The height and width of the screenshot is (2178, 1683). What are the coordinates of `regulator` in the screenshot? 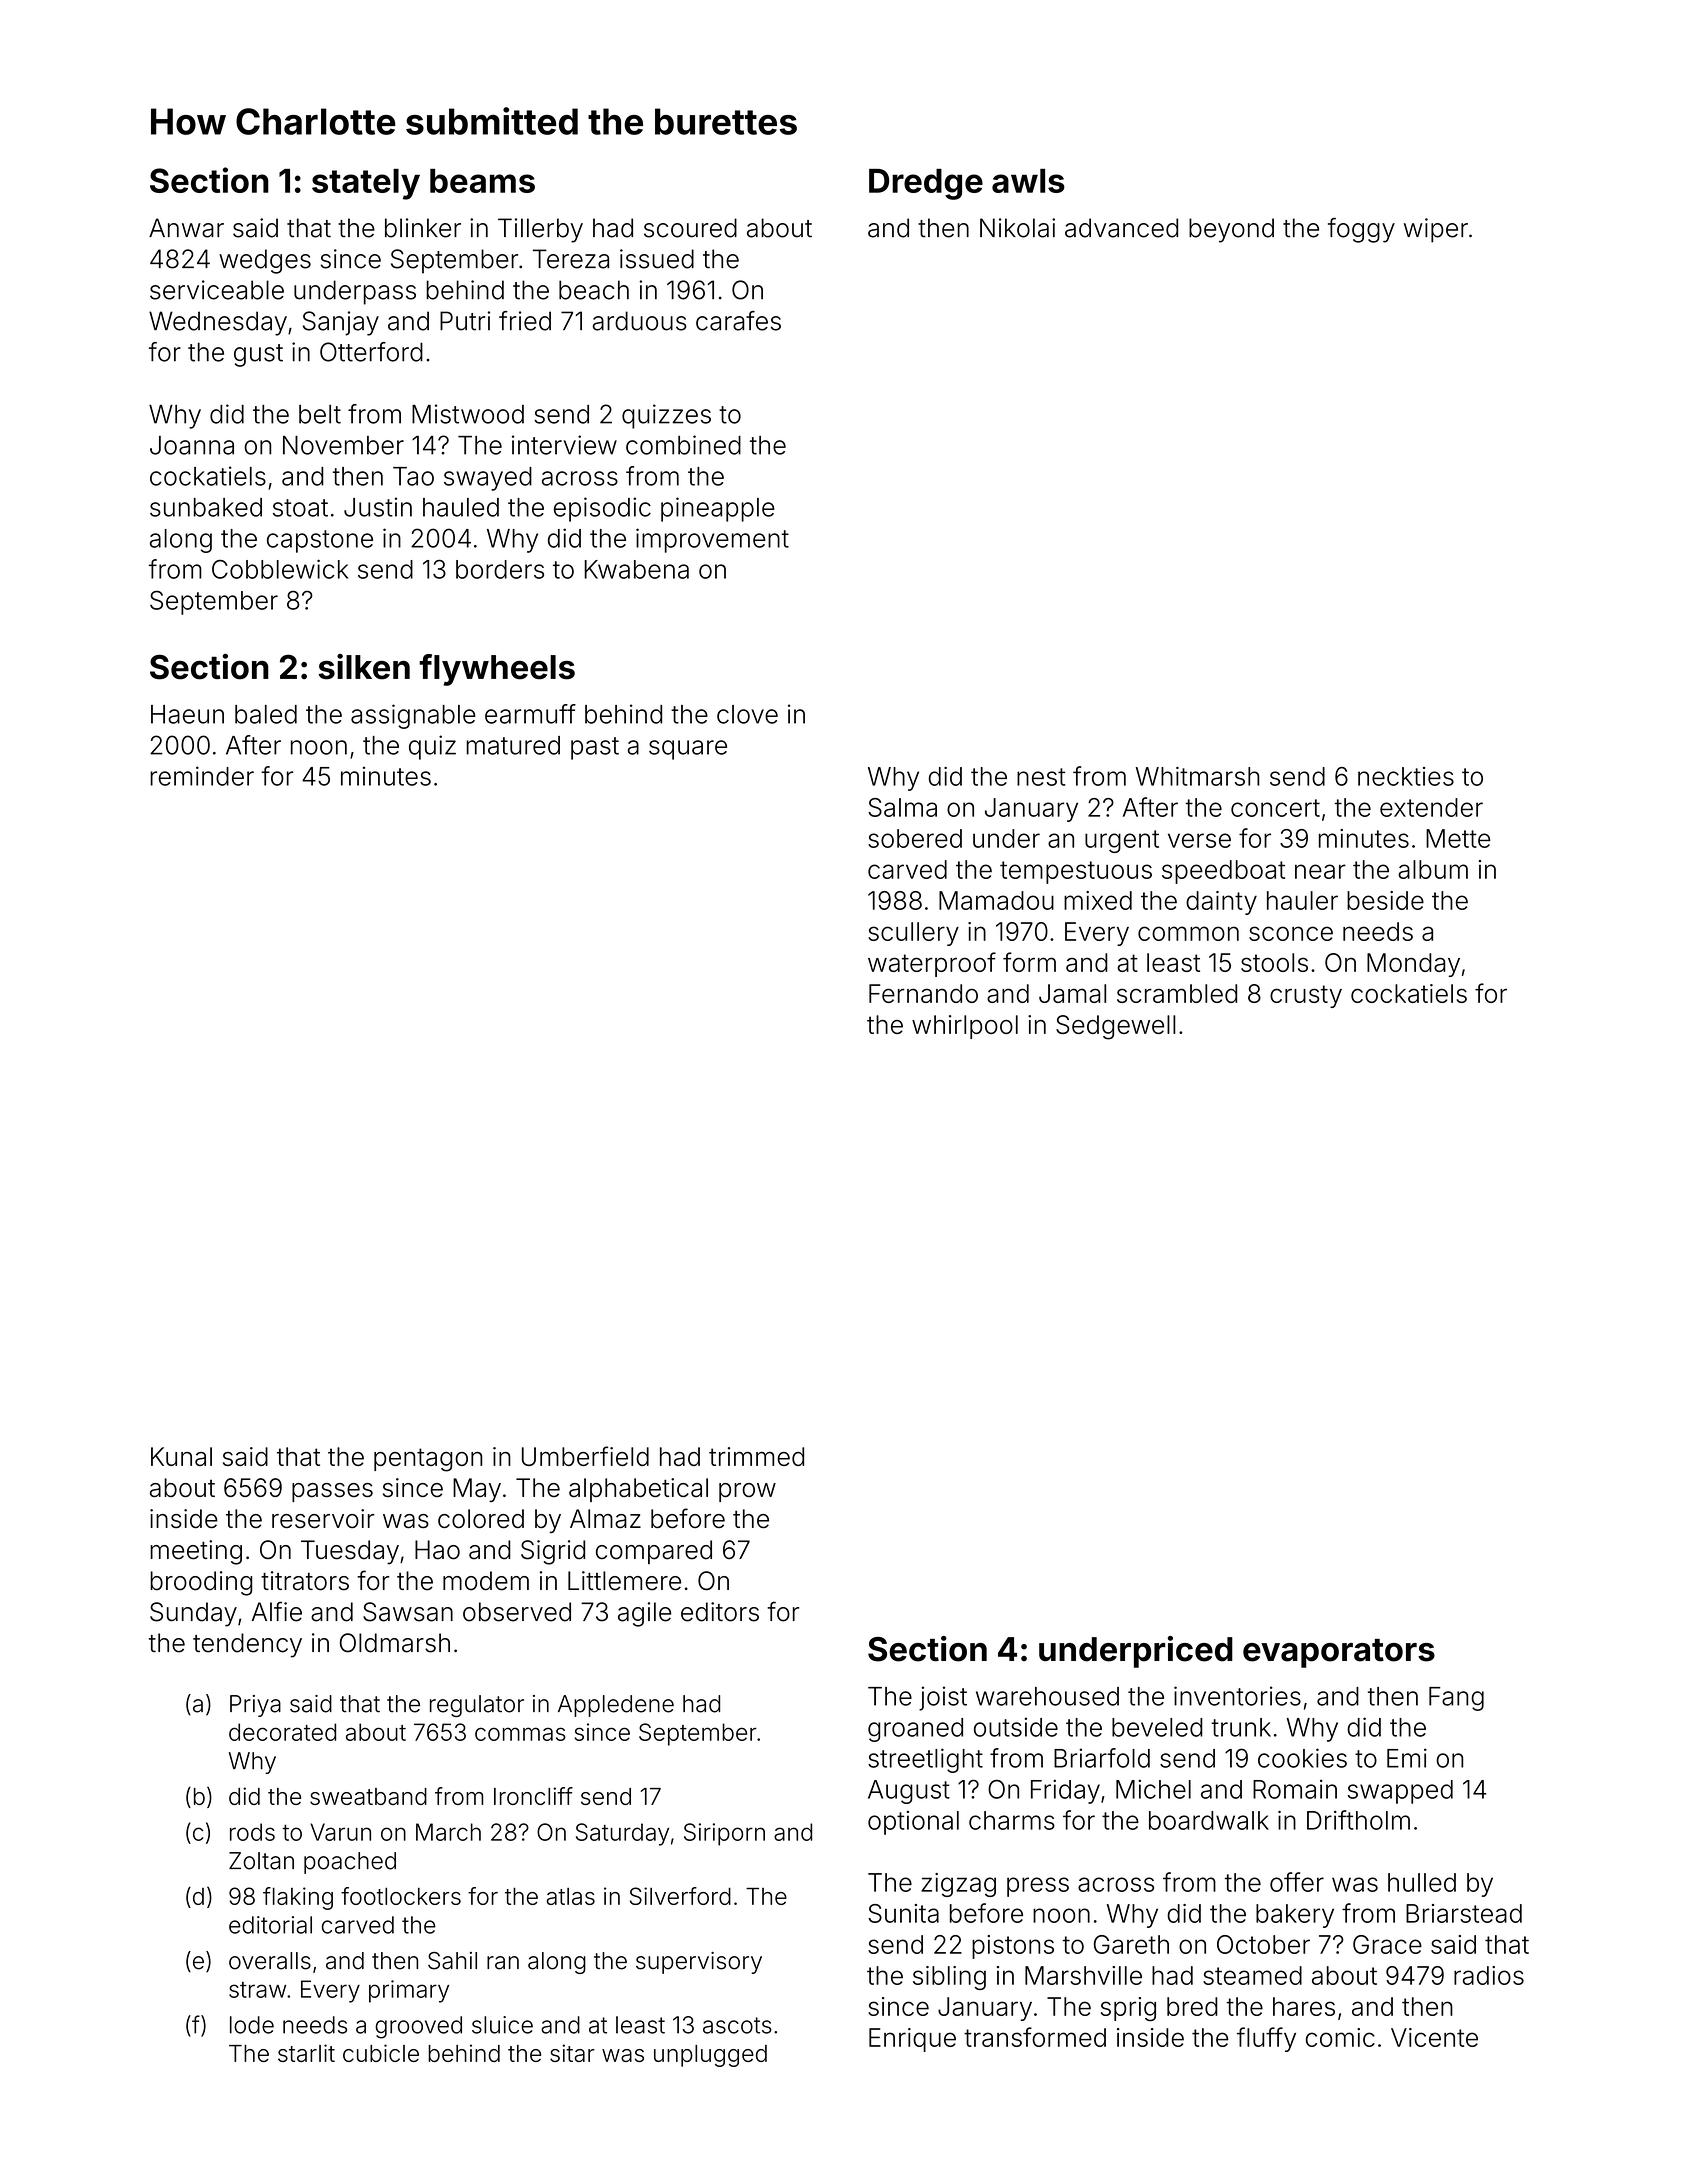 It's located at (477, 1706).
